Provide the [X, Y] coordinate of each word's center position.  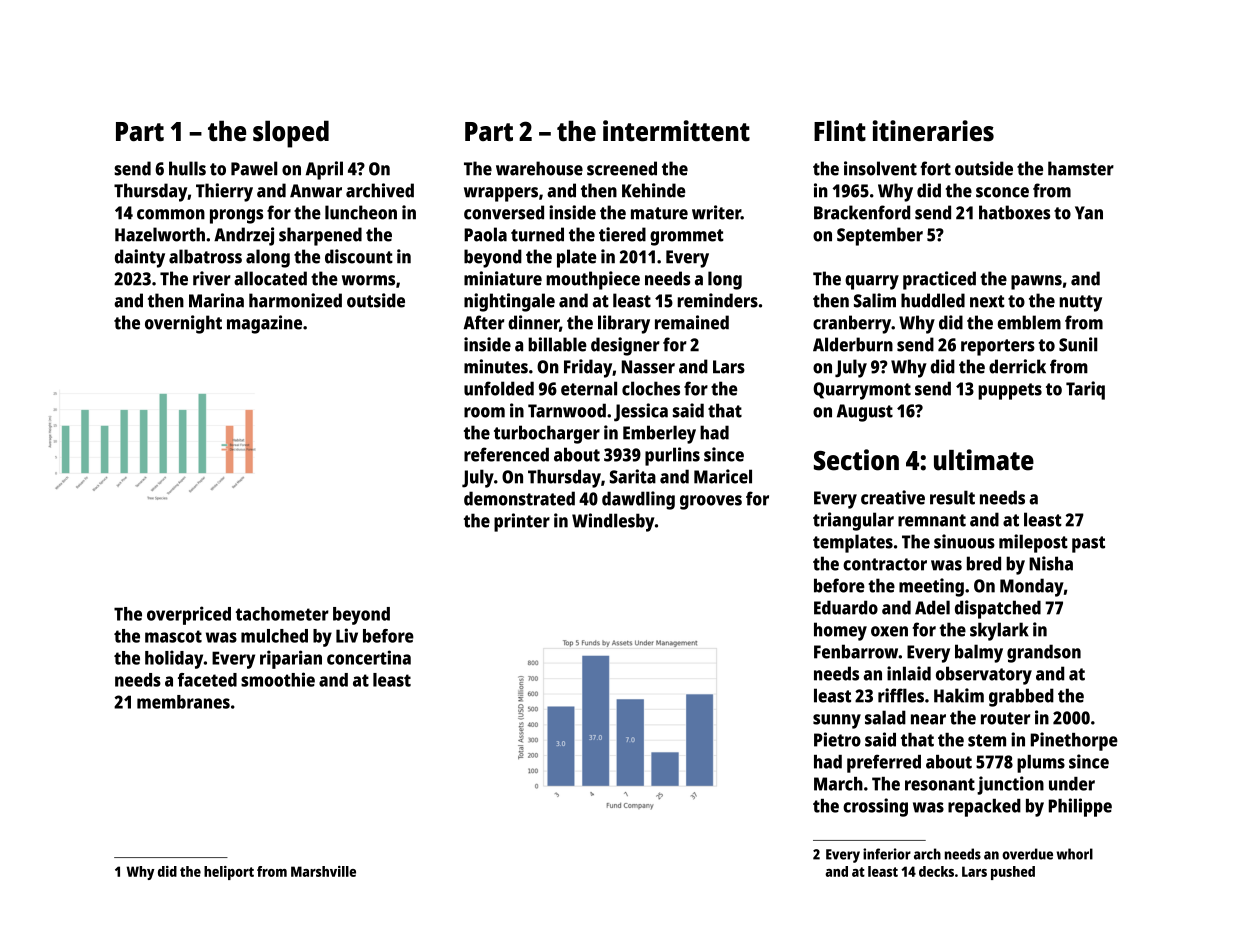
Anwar [316, 191]
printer [522, 522]
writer [716, 212]
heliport [229, 873]
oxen [889, 631]
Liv [347, 635]
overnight [183, 324]
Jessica [641, 412]
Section [856, 460]
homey [840, 631]
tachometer [282, 614]
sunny [837, 721]
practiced [939, 280]
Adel [932, 607]
